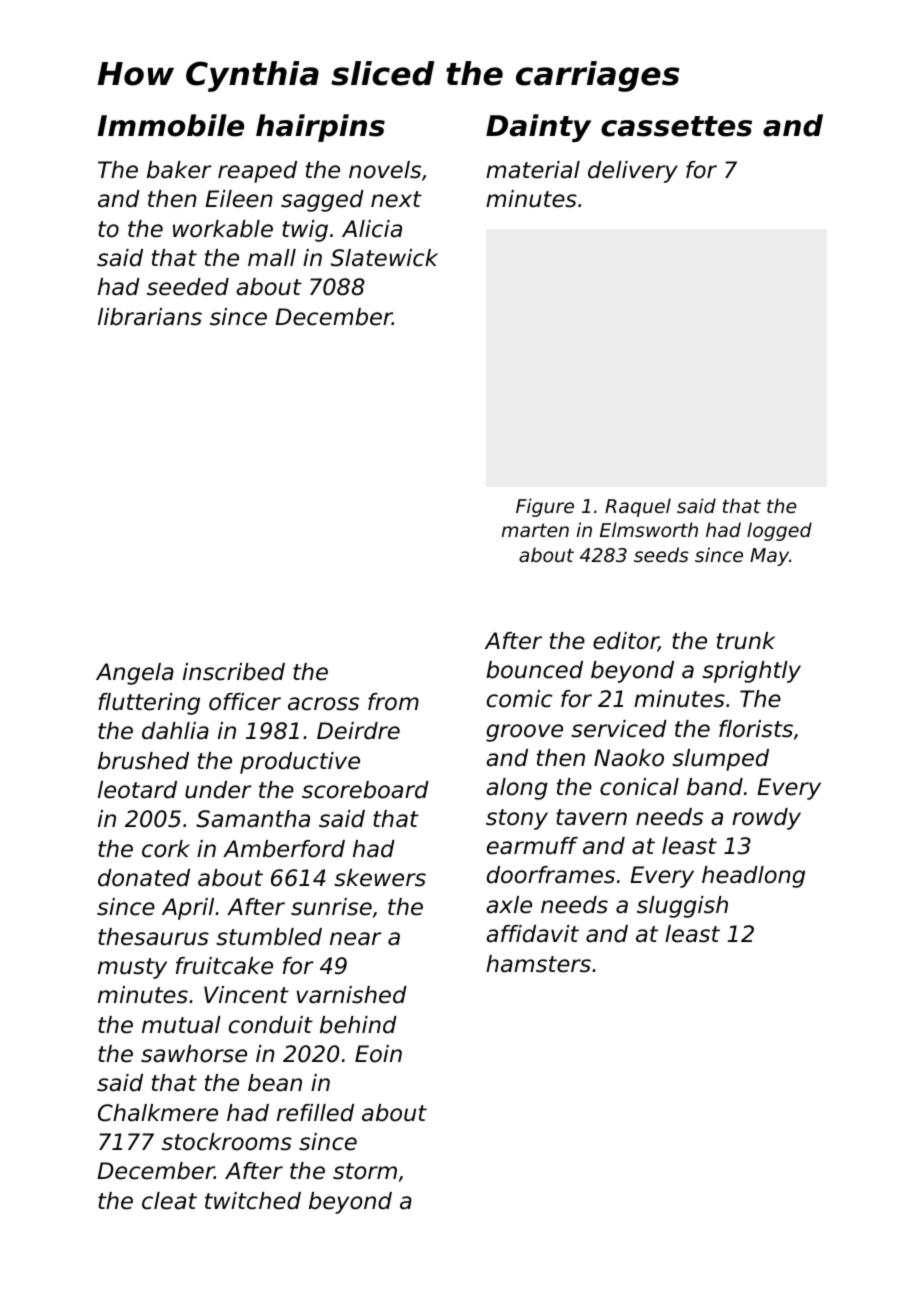 This screenshot has height=1311, width=924. Describe the element at coordinates (538, 964) in the screenshot. I see `hamsters` at that location.
